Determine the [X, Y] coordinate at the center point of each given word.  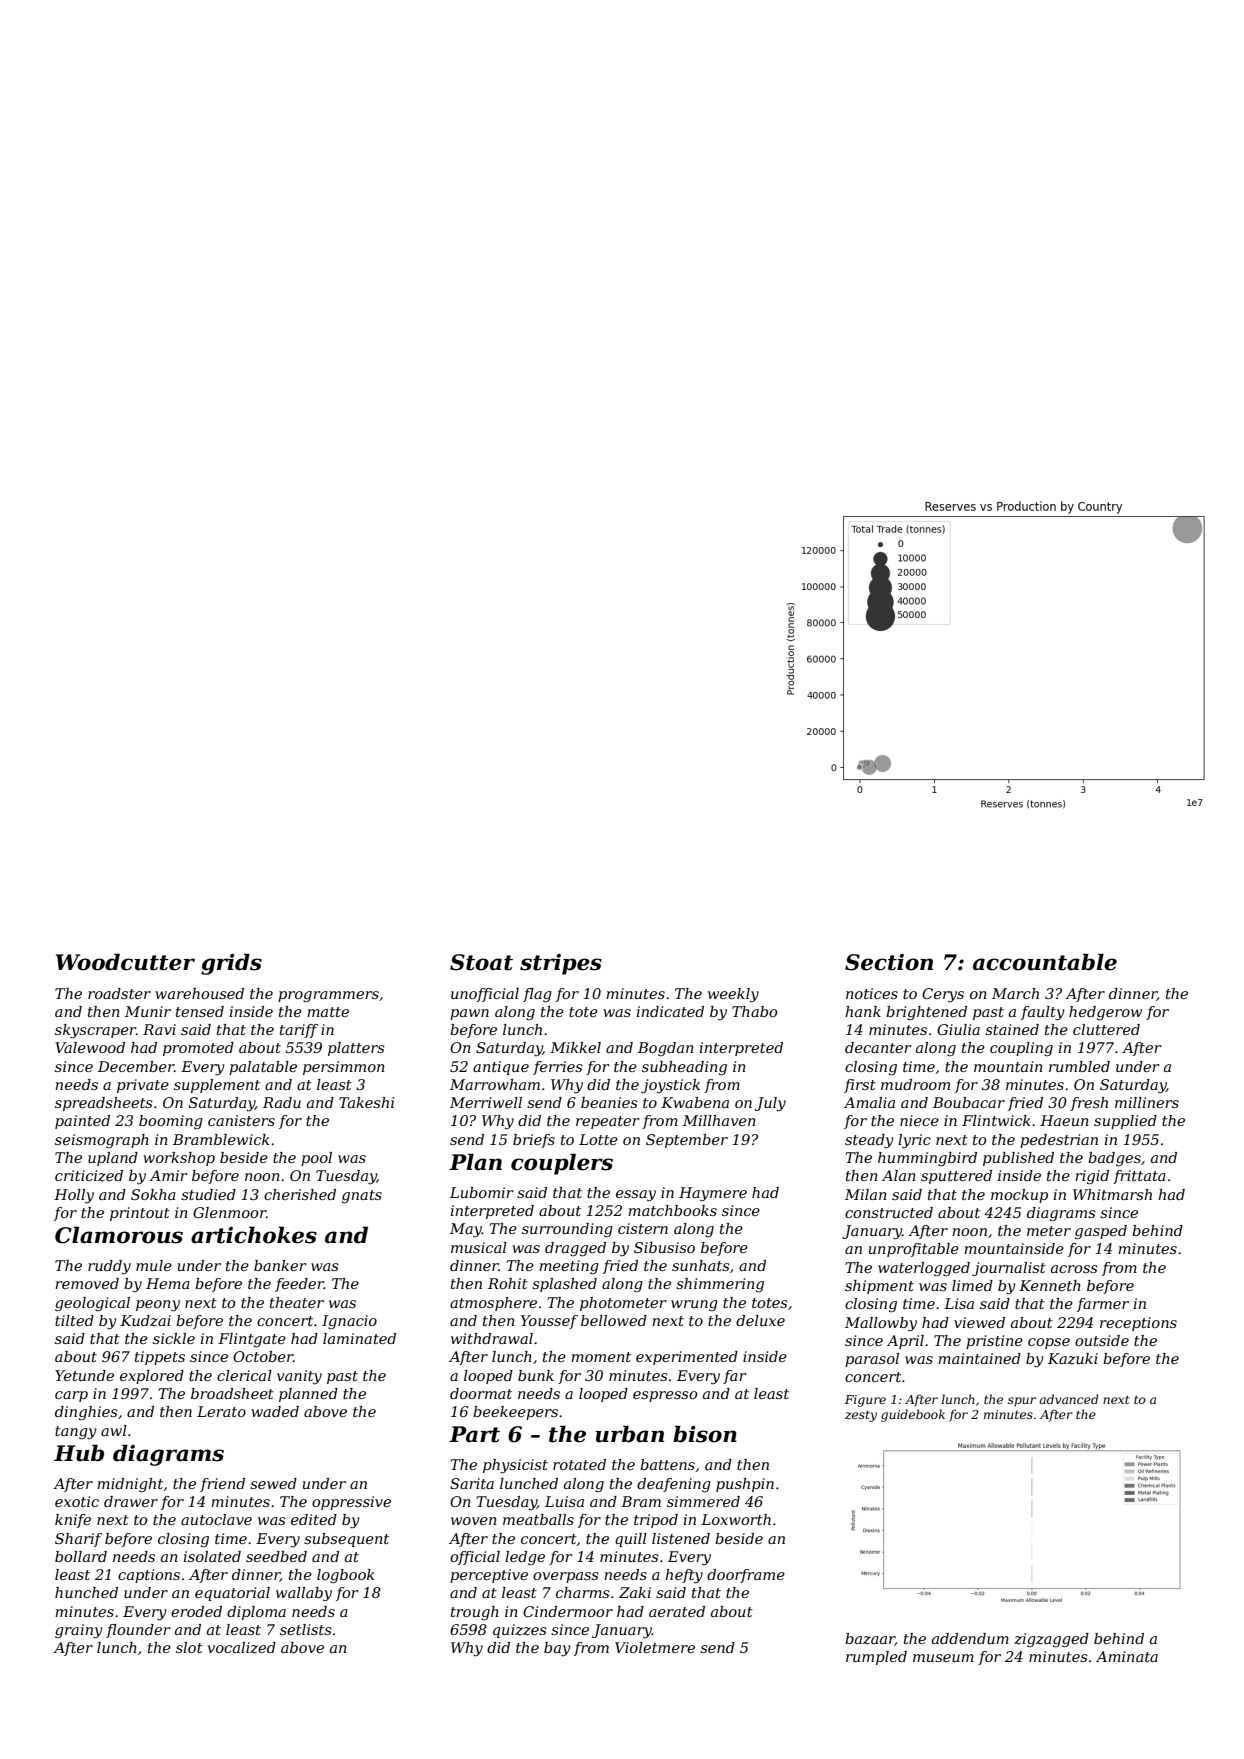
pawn [469, 1014]
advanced [1069, 1399]
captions [149, 1576]
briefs [534, 1141]
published [1018, 1159]
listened [681, 1538]
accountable [1045, 962]
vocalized [242, 1648]
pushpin [745, 1485]
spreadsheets [104, 1104]
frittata [1139, 1177]
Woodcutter [125, 962]
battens [667, 1464]
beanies [609, 1102]
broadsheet [232, 1393]
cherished [300, 1194]
